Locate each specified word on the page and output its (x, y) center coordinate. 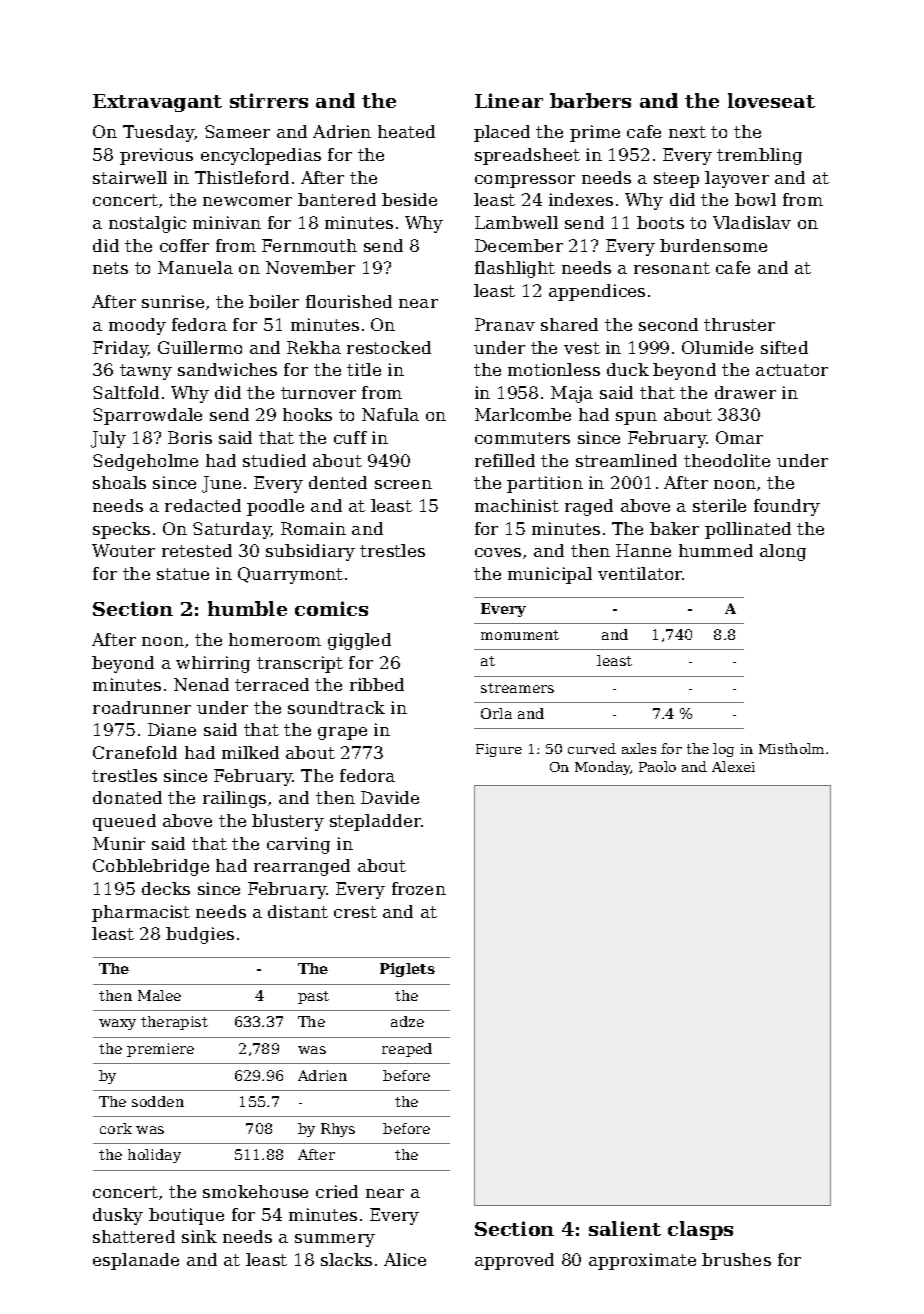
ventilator (640, 573)
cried (337, 1191)
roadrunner (142, 707)
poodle (275, 507)
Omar (739, 437)
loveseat (771, 100)
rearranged (302, 867)
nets (110, 268)
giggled (359, 641)
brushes (736, 1259)
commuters (522, 438)
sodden (158, 1101)
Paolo (657, 766)
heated (406, 131)
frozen (419, 888)
